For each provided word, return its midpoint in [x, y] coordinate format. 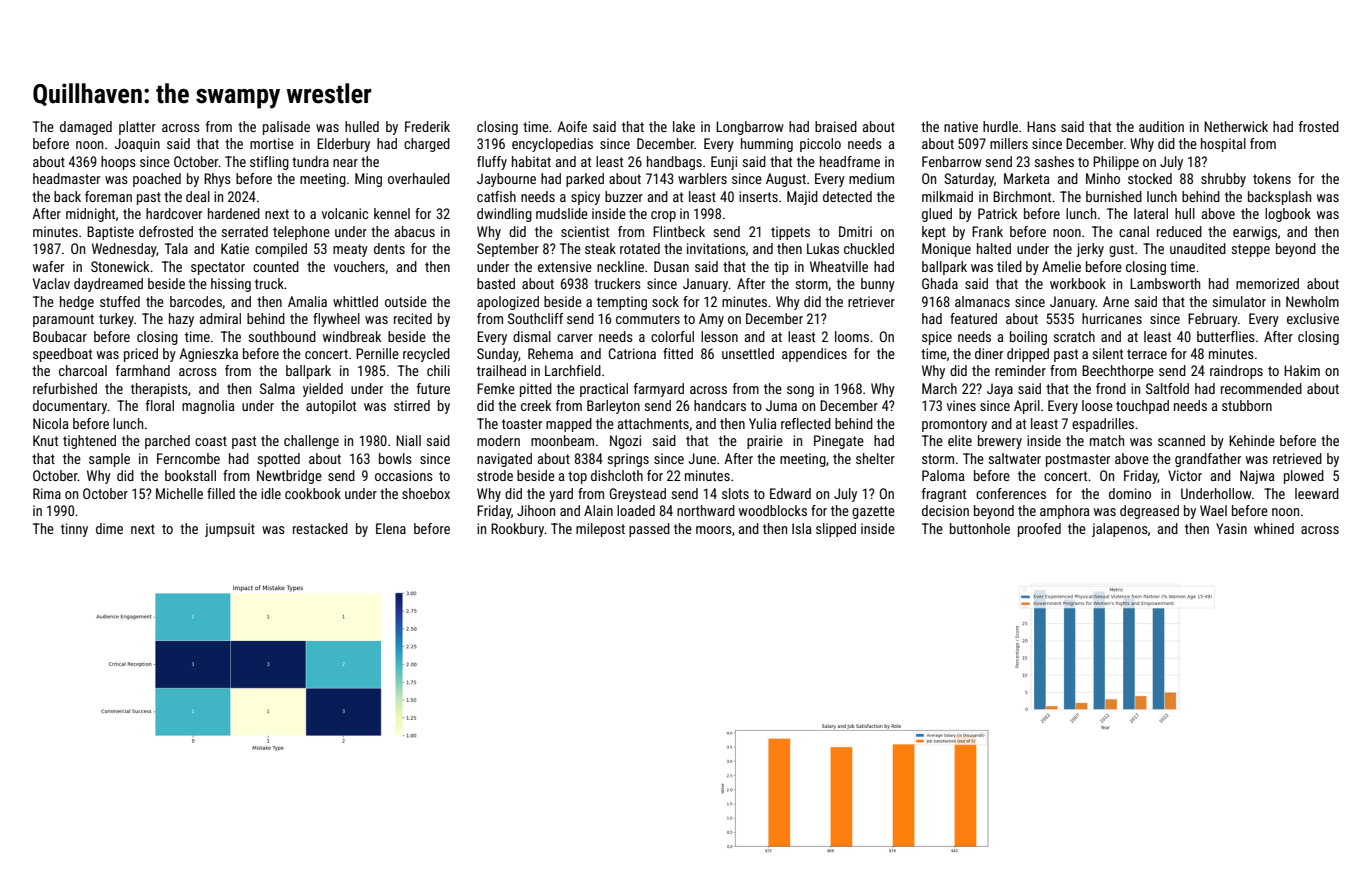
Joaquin [137, 145]
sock [665, 301]
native [961, 126]
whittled [355, 301]
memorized [1267, 283]
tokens [1272, 178]
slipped [836, 530]
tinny [74, 530]
